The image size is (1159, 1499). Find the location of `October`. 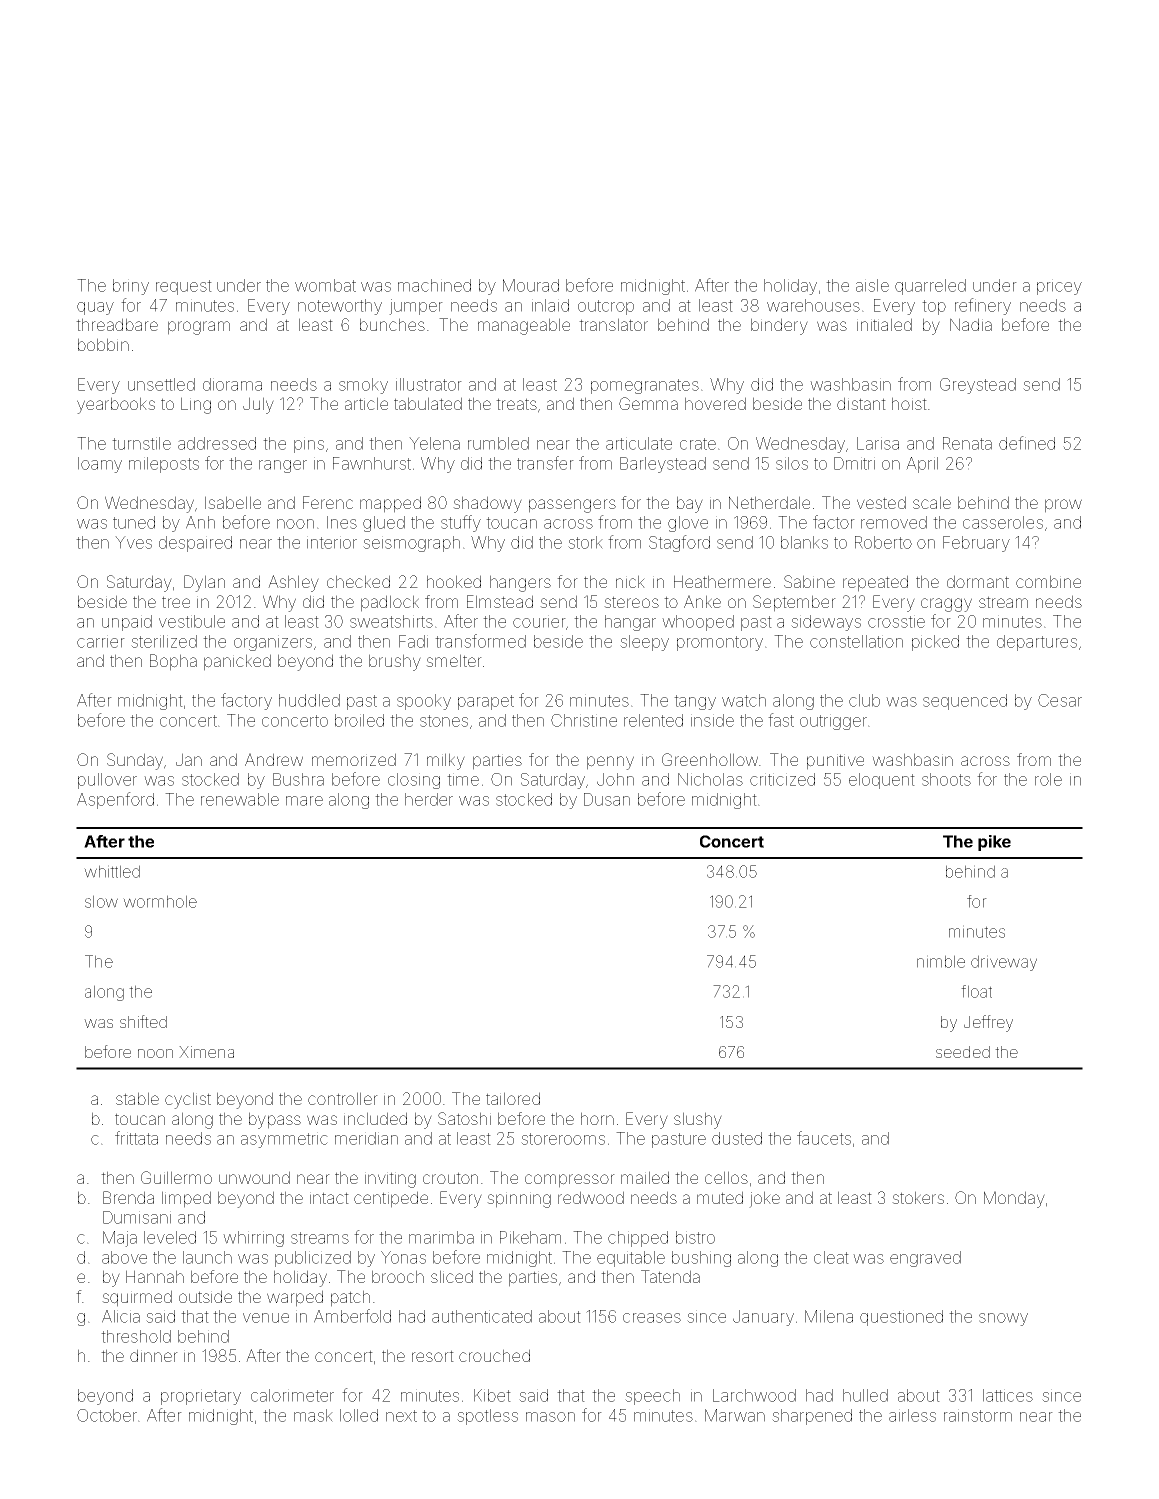

October is located at coordinates (107, 1415).
